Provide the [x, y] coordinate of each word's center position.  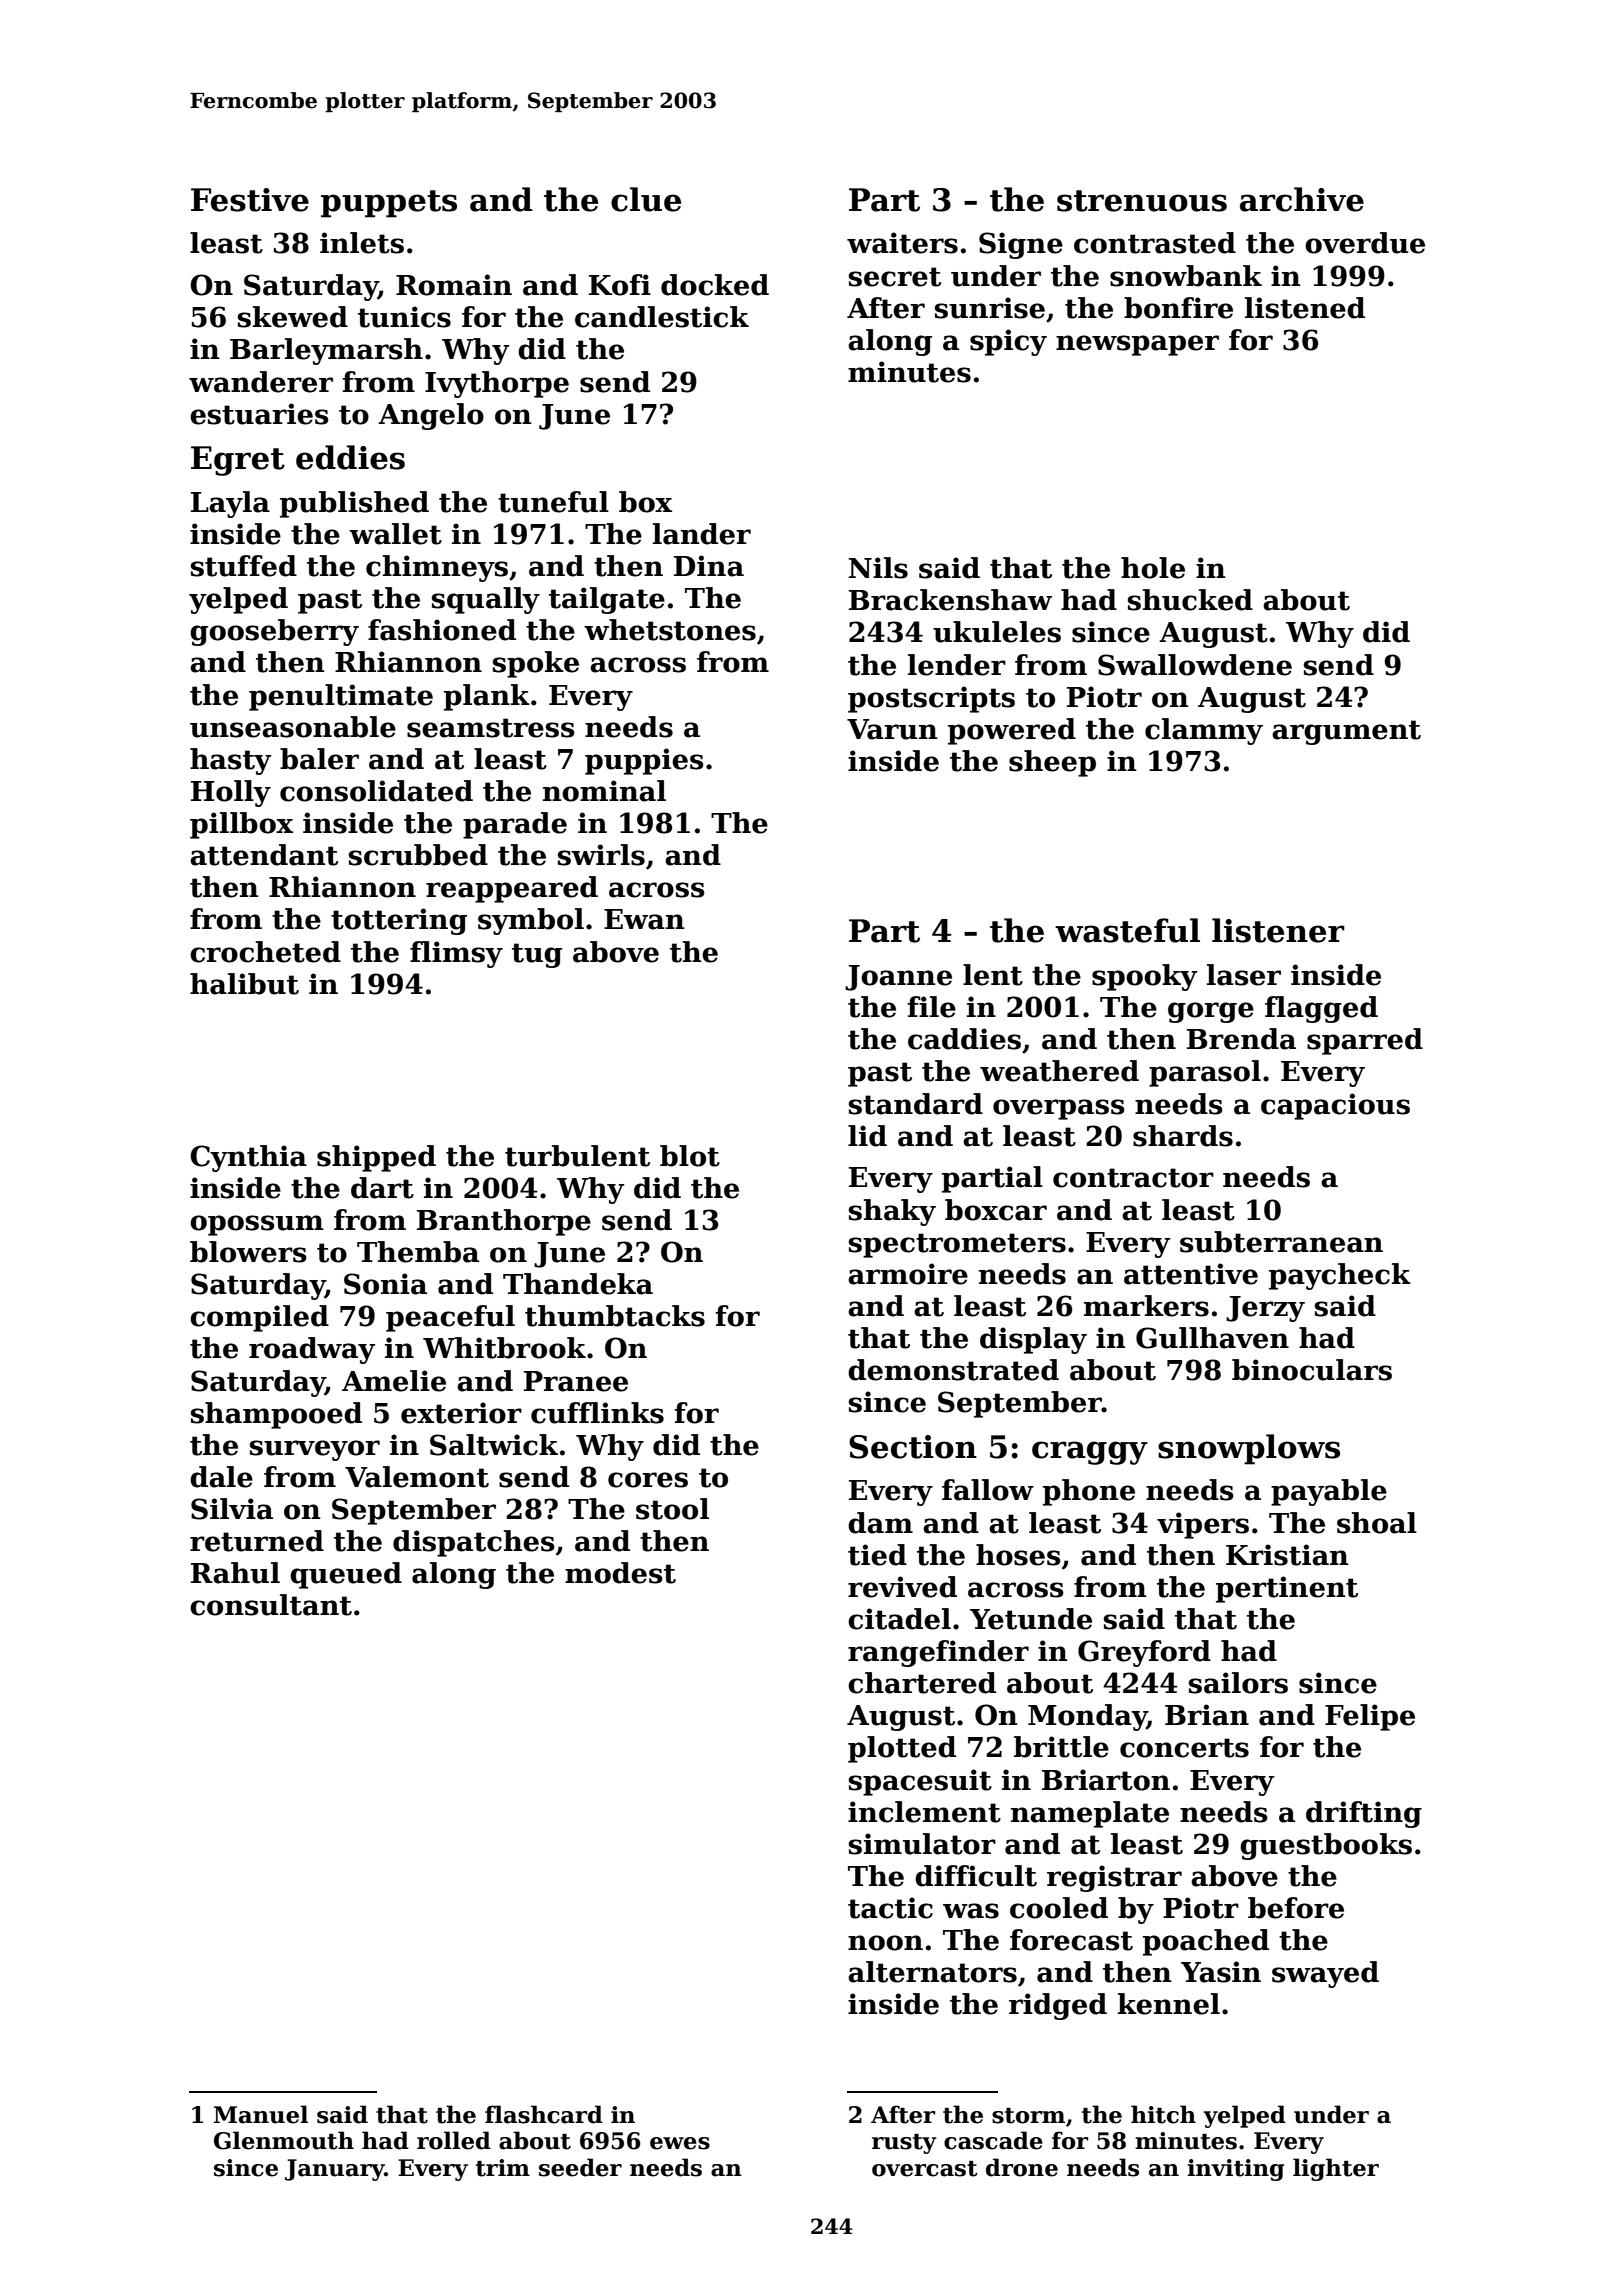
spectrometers [957, 1245]
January [335, 2170]
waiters [902, 243]
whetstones [670, 630]
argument [1346, 732]
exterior [461, 1413]
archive [1302, 199]
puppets [389, 204]
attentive [1191, 1274]
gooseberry [274, 632]
